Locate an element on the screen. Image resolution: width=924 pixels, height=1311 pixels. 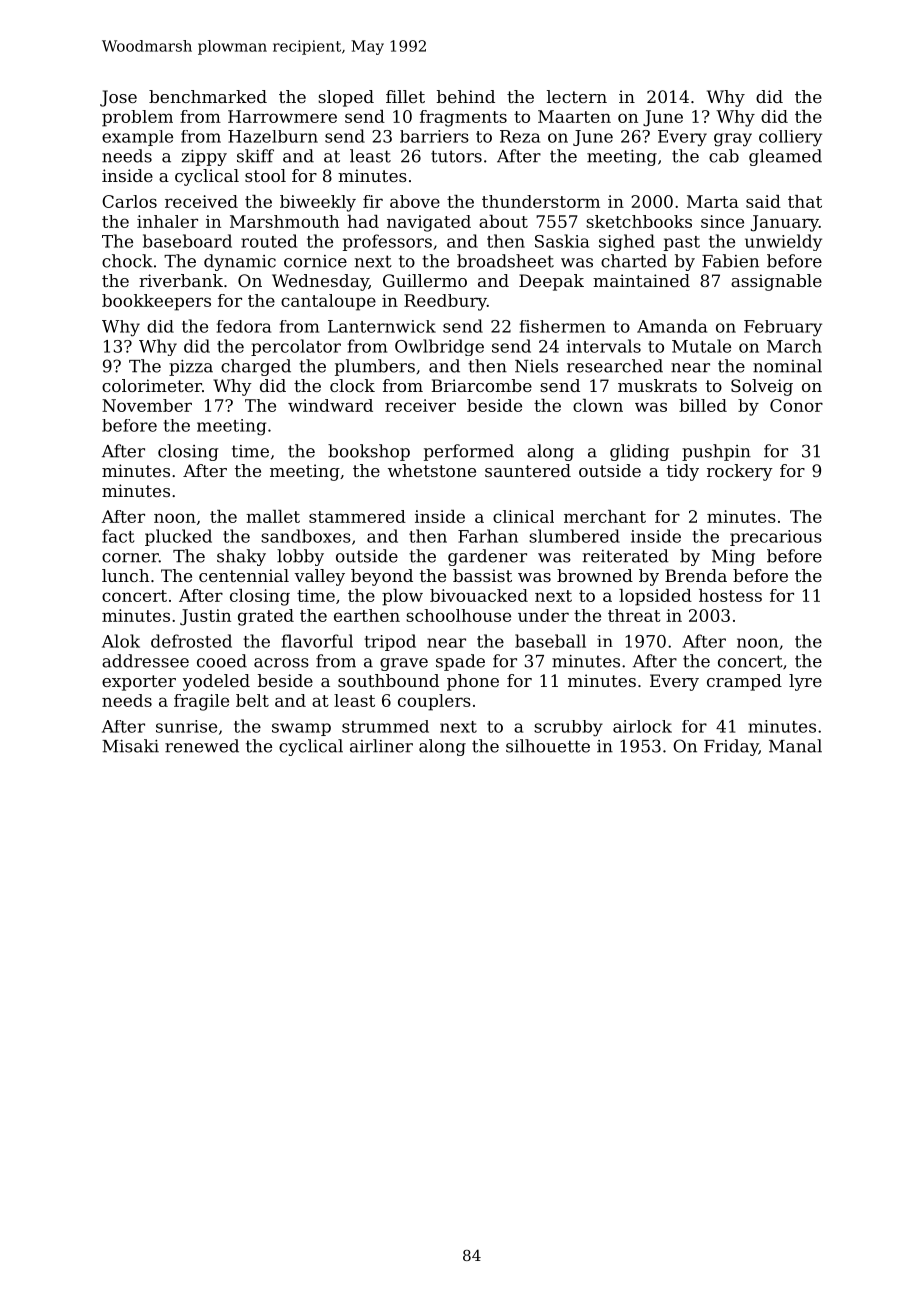
benchmarked is located at coordinates (208, 96).
